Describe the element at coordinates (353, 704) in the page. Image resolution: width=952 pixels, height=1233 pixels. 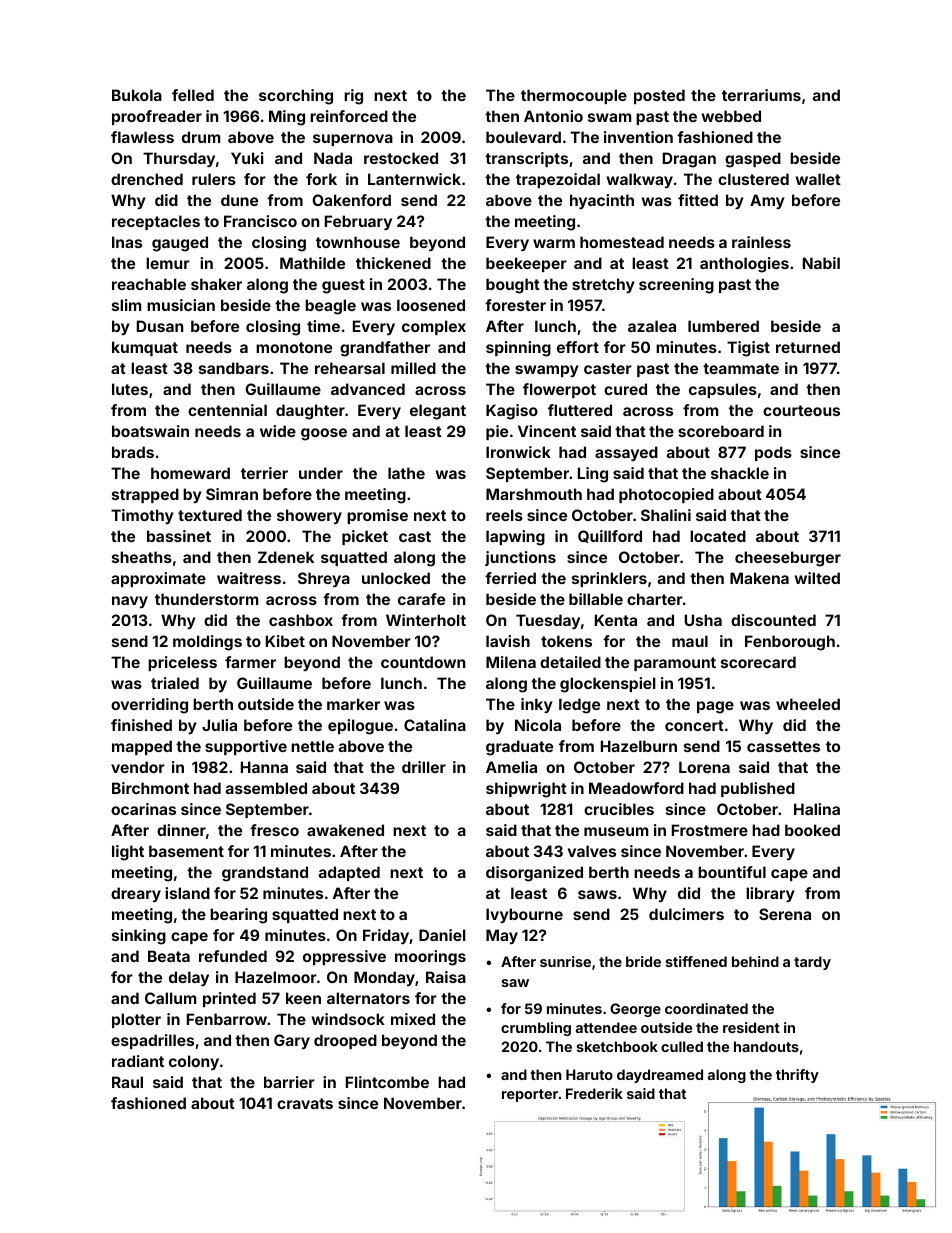
I see `marker` at that location.
